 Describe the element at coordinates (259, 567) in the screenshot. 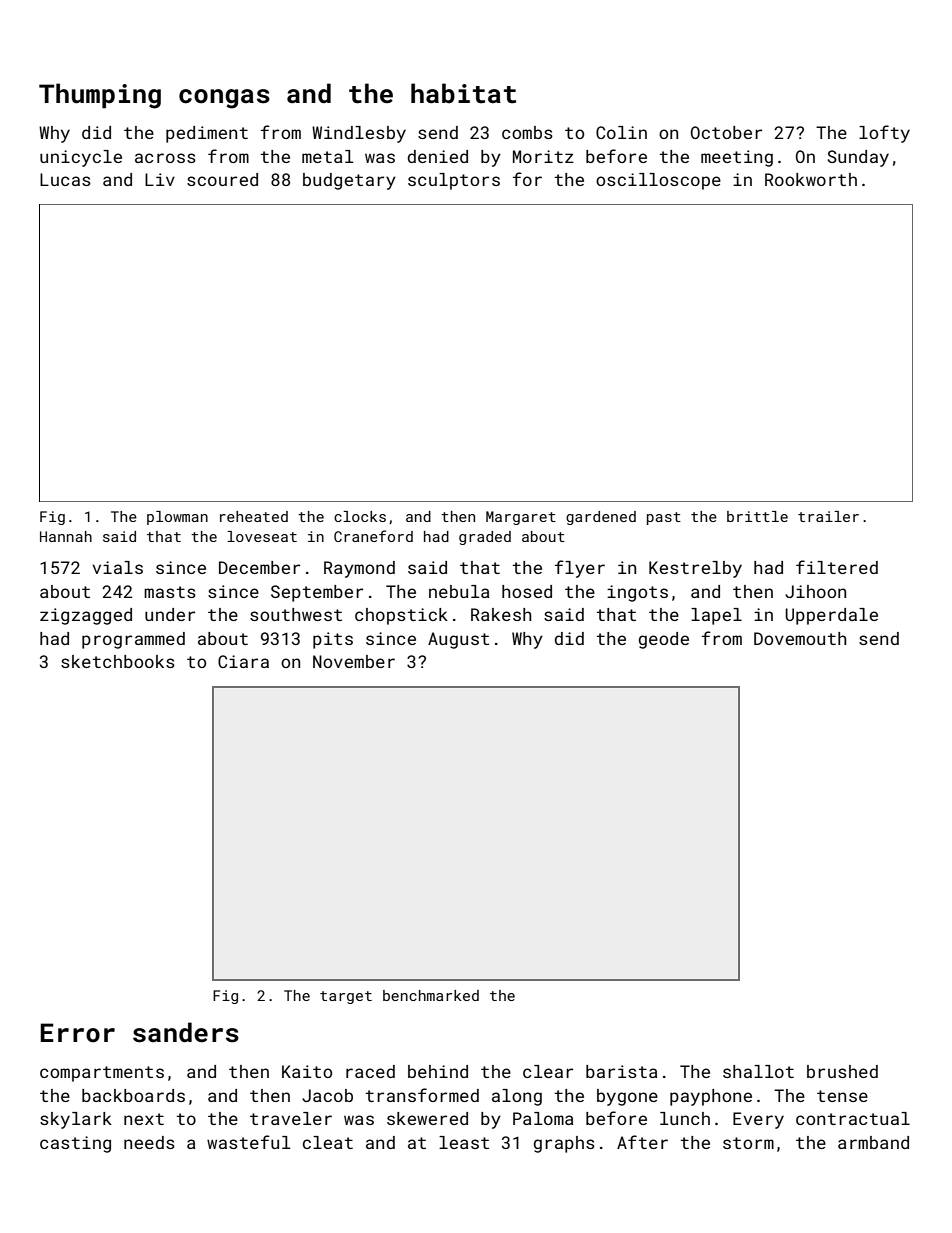

I see `December` at that location.
